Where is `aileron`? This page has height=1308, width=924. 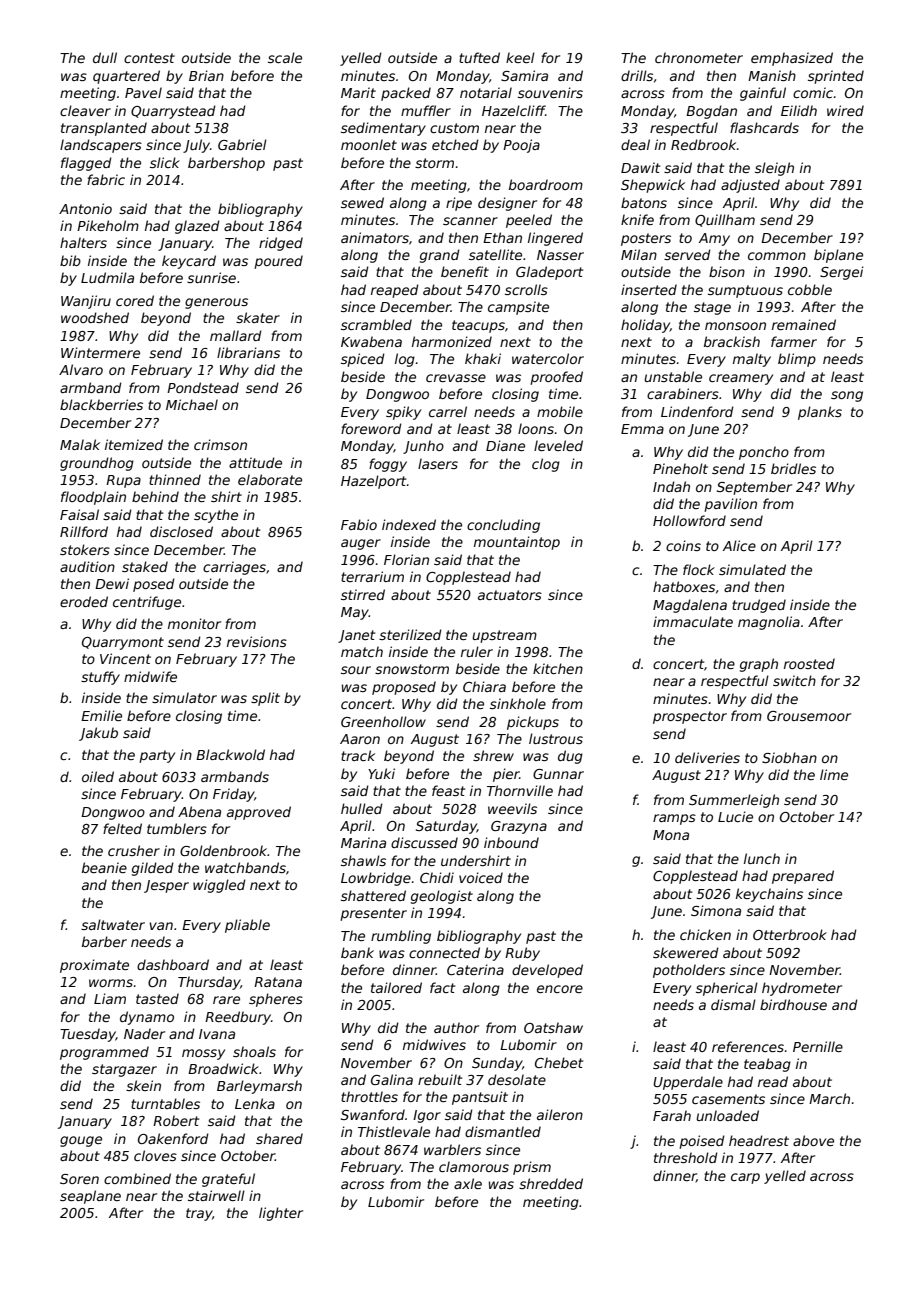
aileron is located at coordinates (560, 1114).
